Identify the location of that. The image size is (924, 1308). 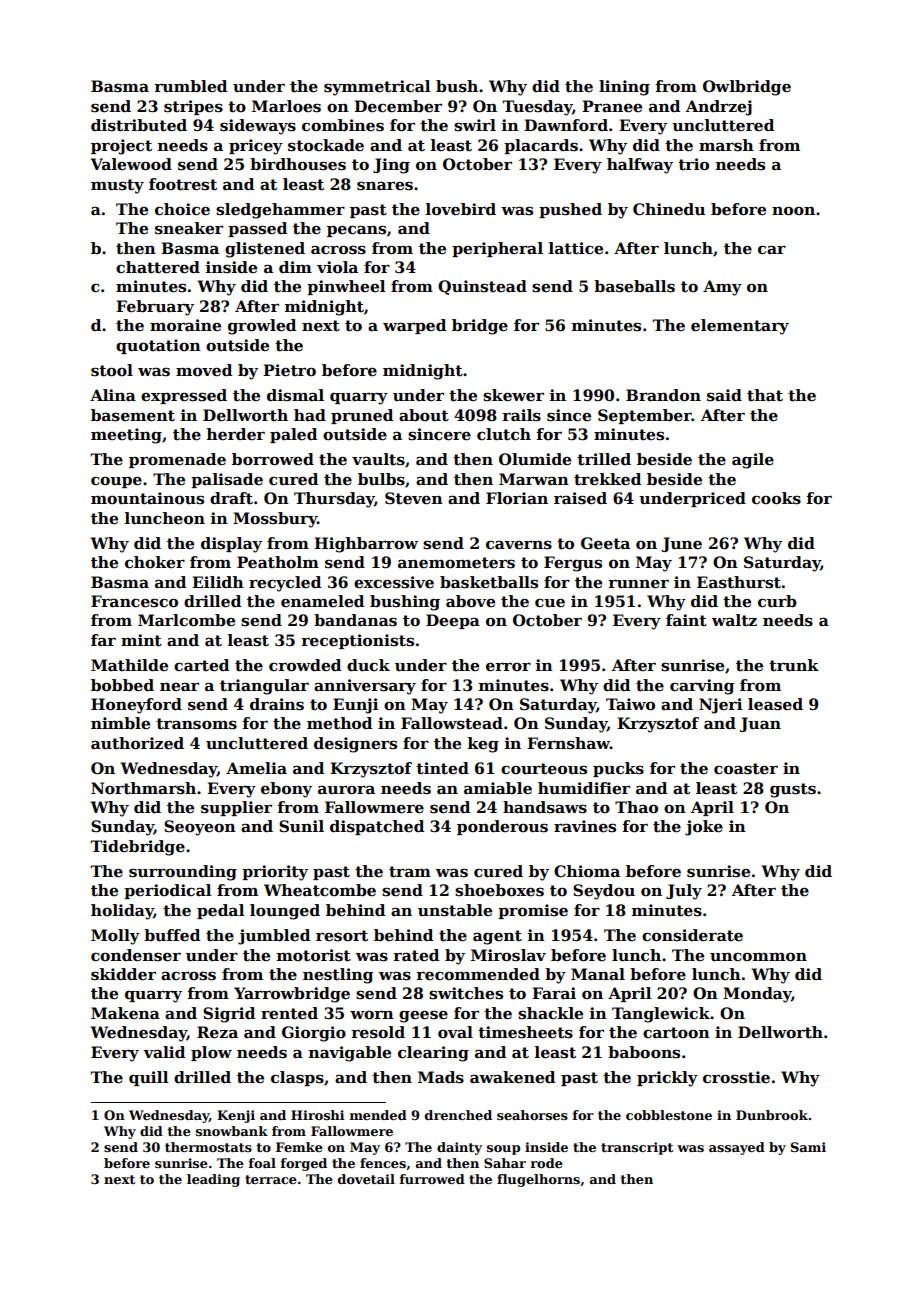
(765, 395).
